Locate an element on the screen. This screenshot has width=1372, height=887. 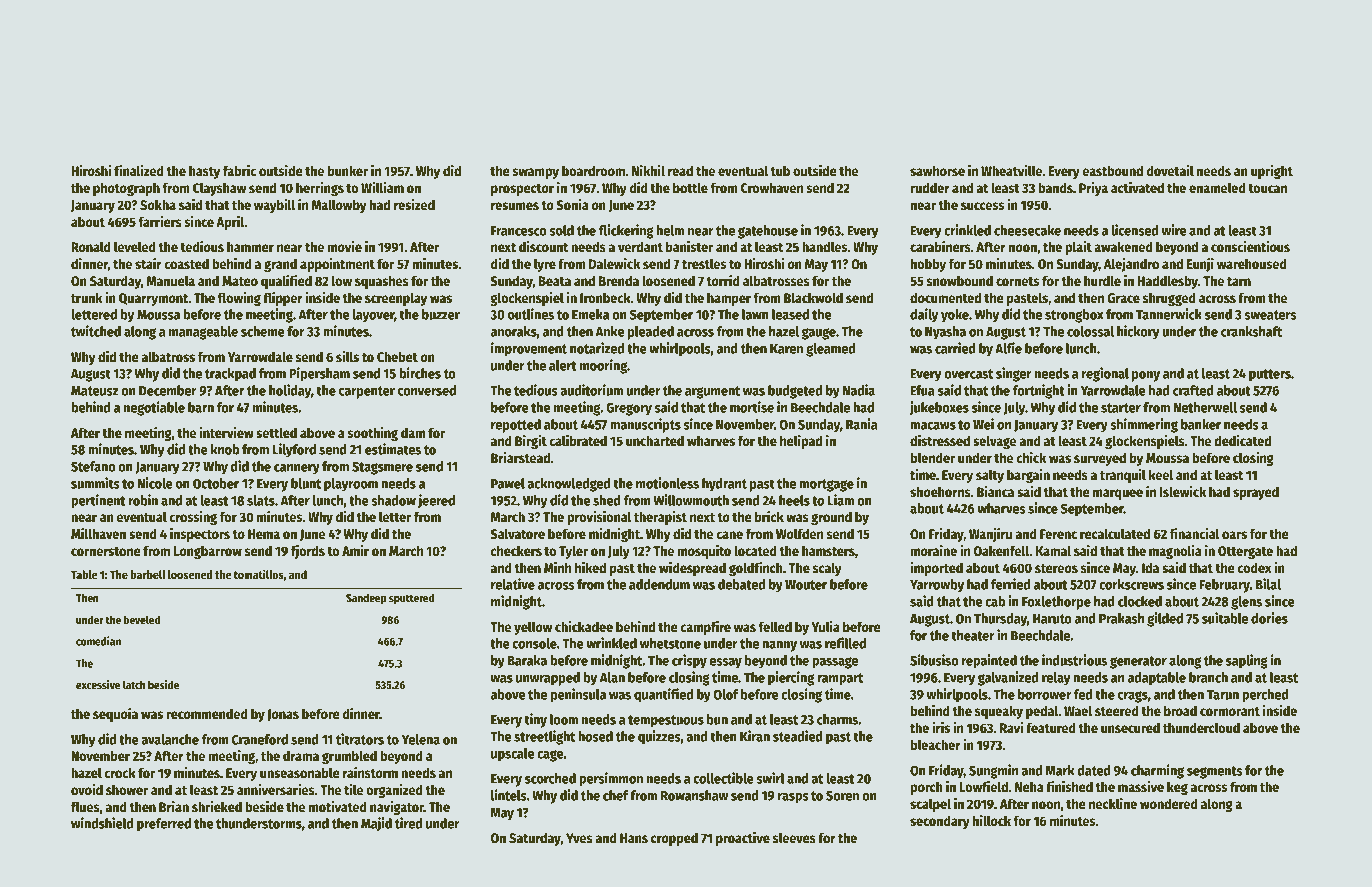
rampart is located at coordinates (840, 679).
